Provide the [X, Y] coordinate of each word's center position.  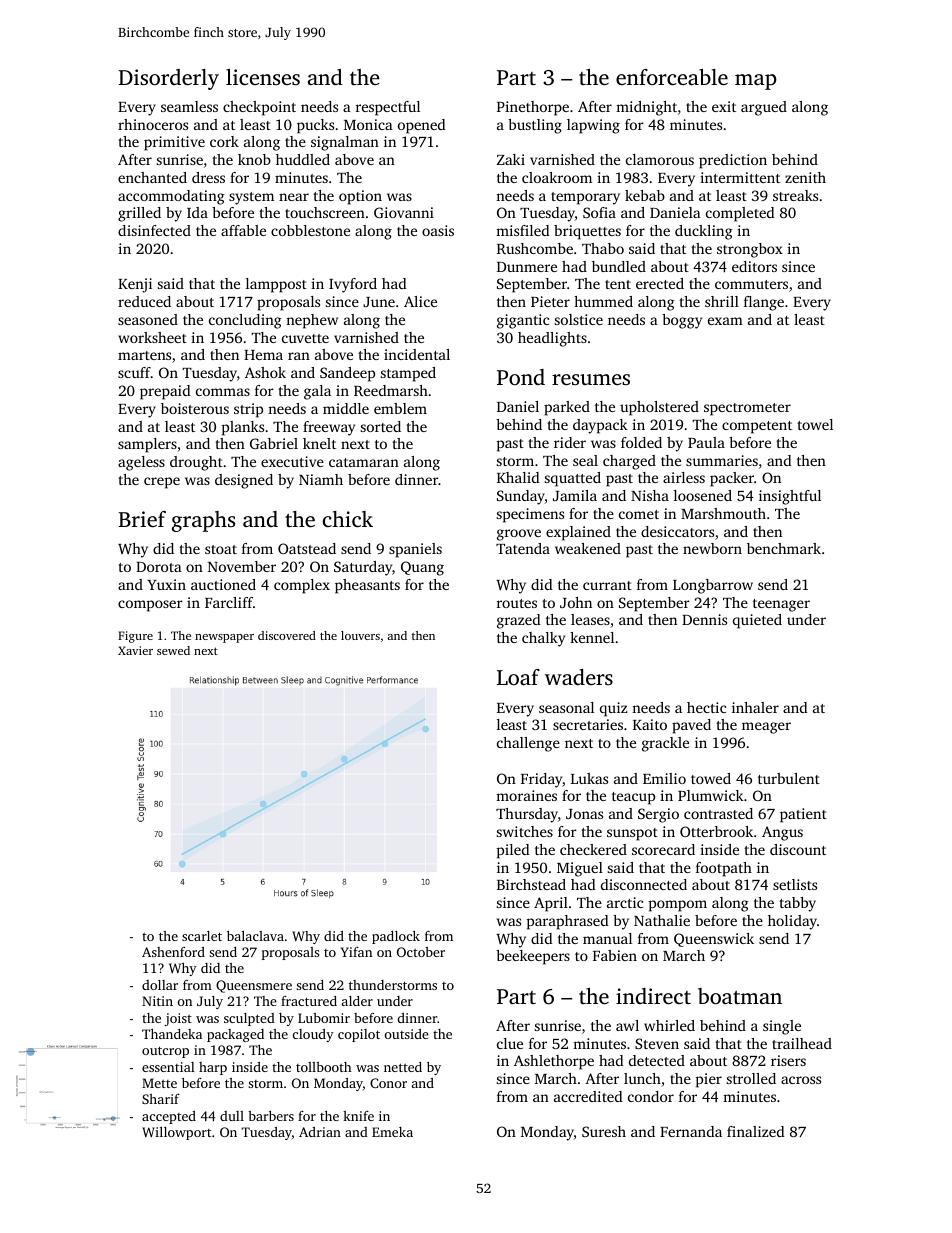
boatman [740, 996]
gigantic [523, 321]
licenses [263, 77]
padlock [396, 937]
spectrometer [747, 409]
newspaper [224, 638]
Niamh [321, 479]
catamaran [364, 462]
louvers [360, 635]
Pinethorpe [533, 108]
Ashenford [173, 952]
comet [639, 514]
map [756, 82]
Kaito [650, 724]
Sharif [161, 1099]
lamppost [276, 285]
